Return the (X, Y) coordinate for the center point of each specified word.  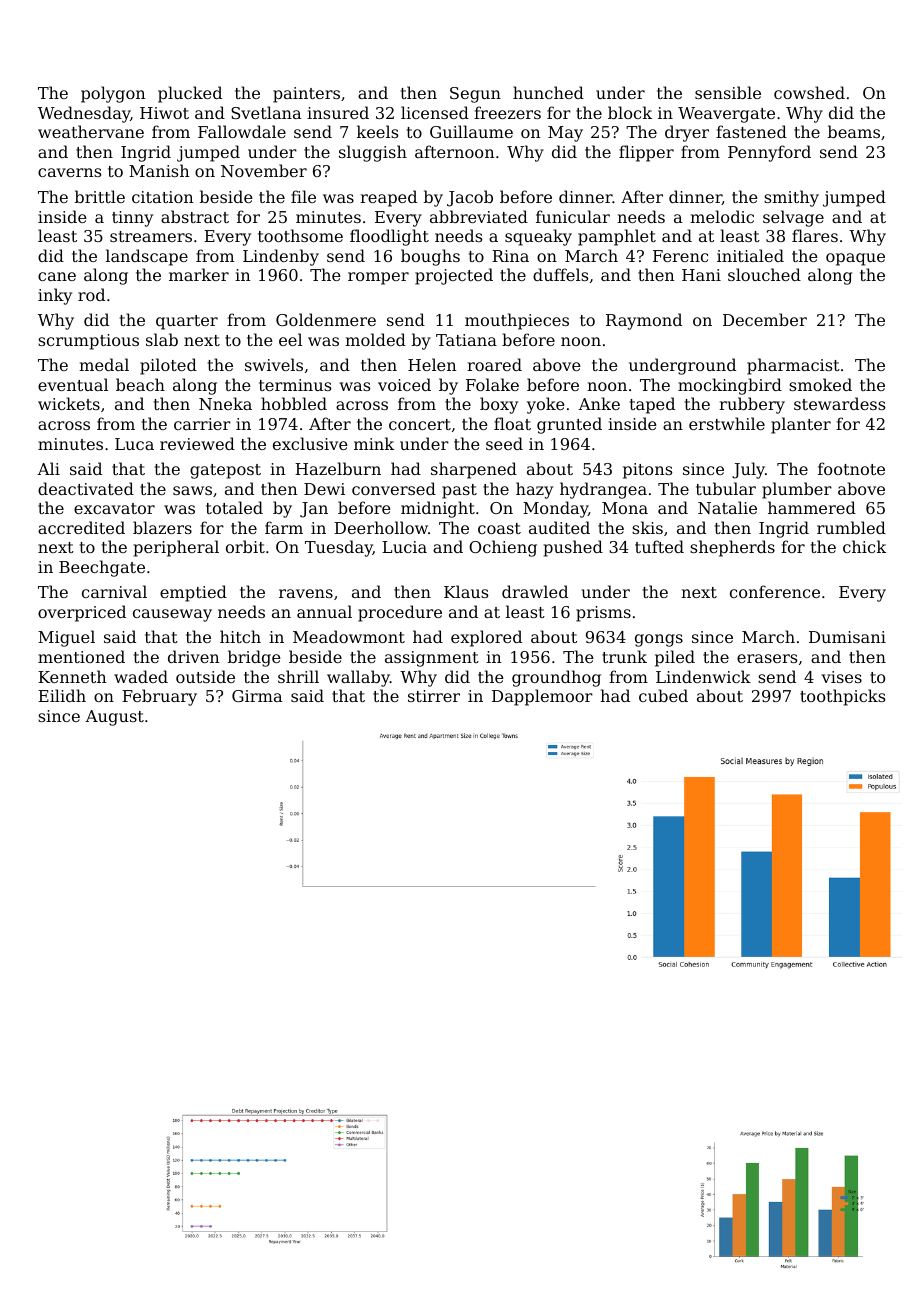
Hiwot (164, 113)
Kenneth (72, 676)
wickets (69, 403)
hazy (534, 490)
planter (801, 425)
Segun (475, 95)
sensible (728, 92)
